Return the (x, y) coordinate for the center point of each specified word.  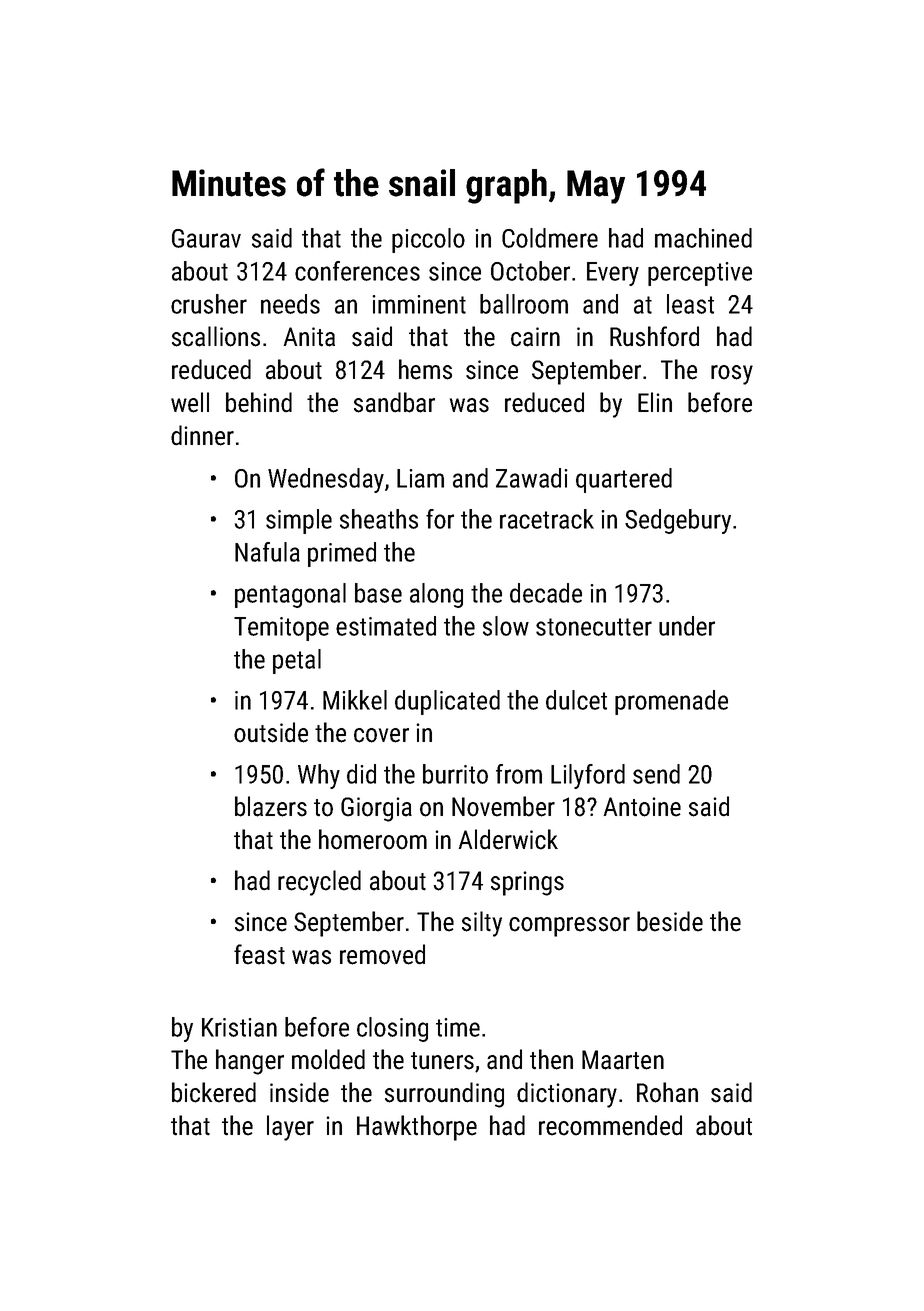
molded (328, 1059)
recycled (319, 883)
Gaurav (206, 238)
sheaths (379, 519)
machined (703, 238)
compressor (569, 927)
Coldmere (550, 238)
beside (670, 921)
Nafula (267, 552)
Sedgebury (678, 521)
